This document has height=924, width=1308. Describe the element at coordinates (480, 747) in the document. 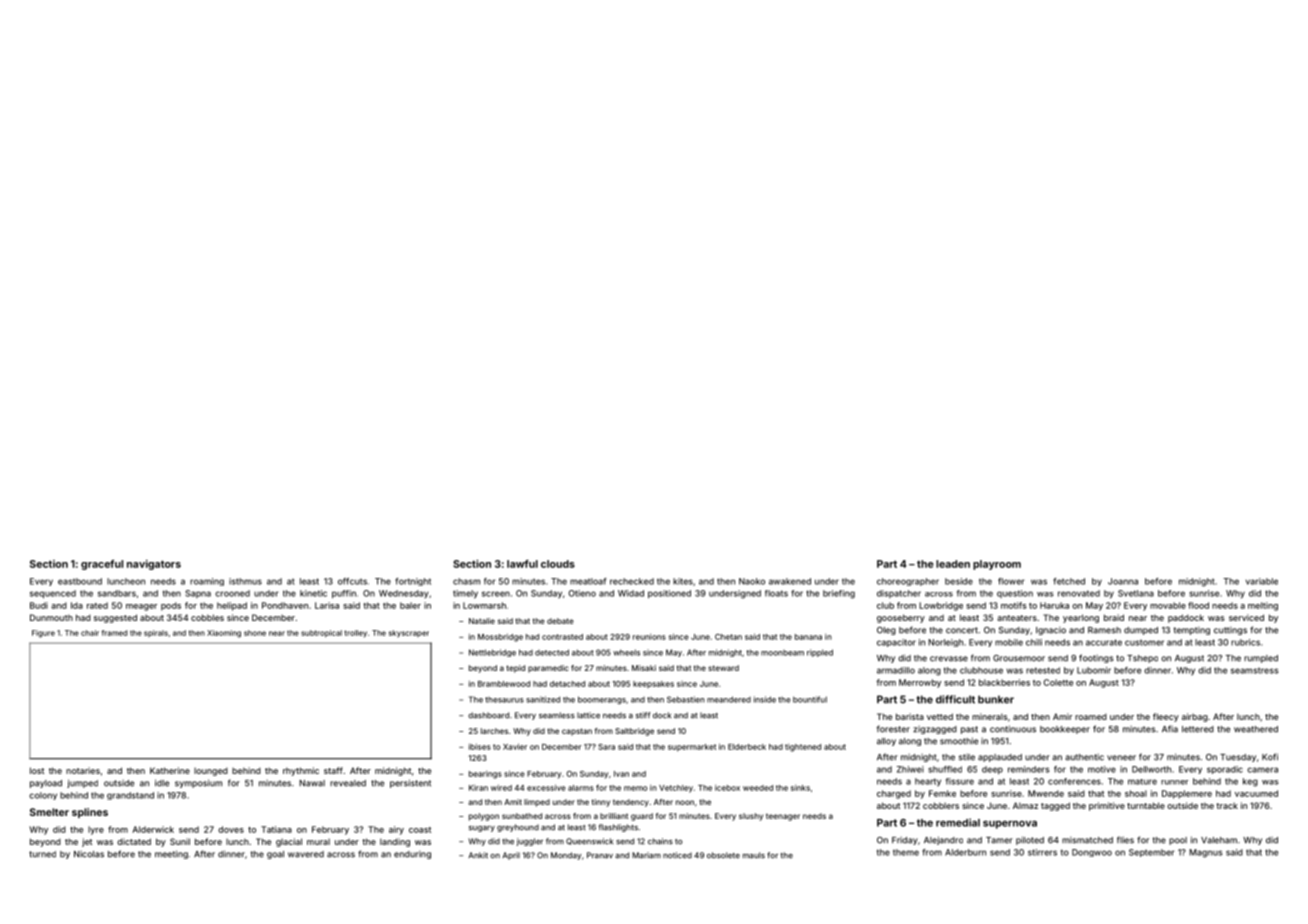

I see `ibises` at that location.
